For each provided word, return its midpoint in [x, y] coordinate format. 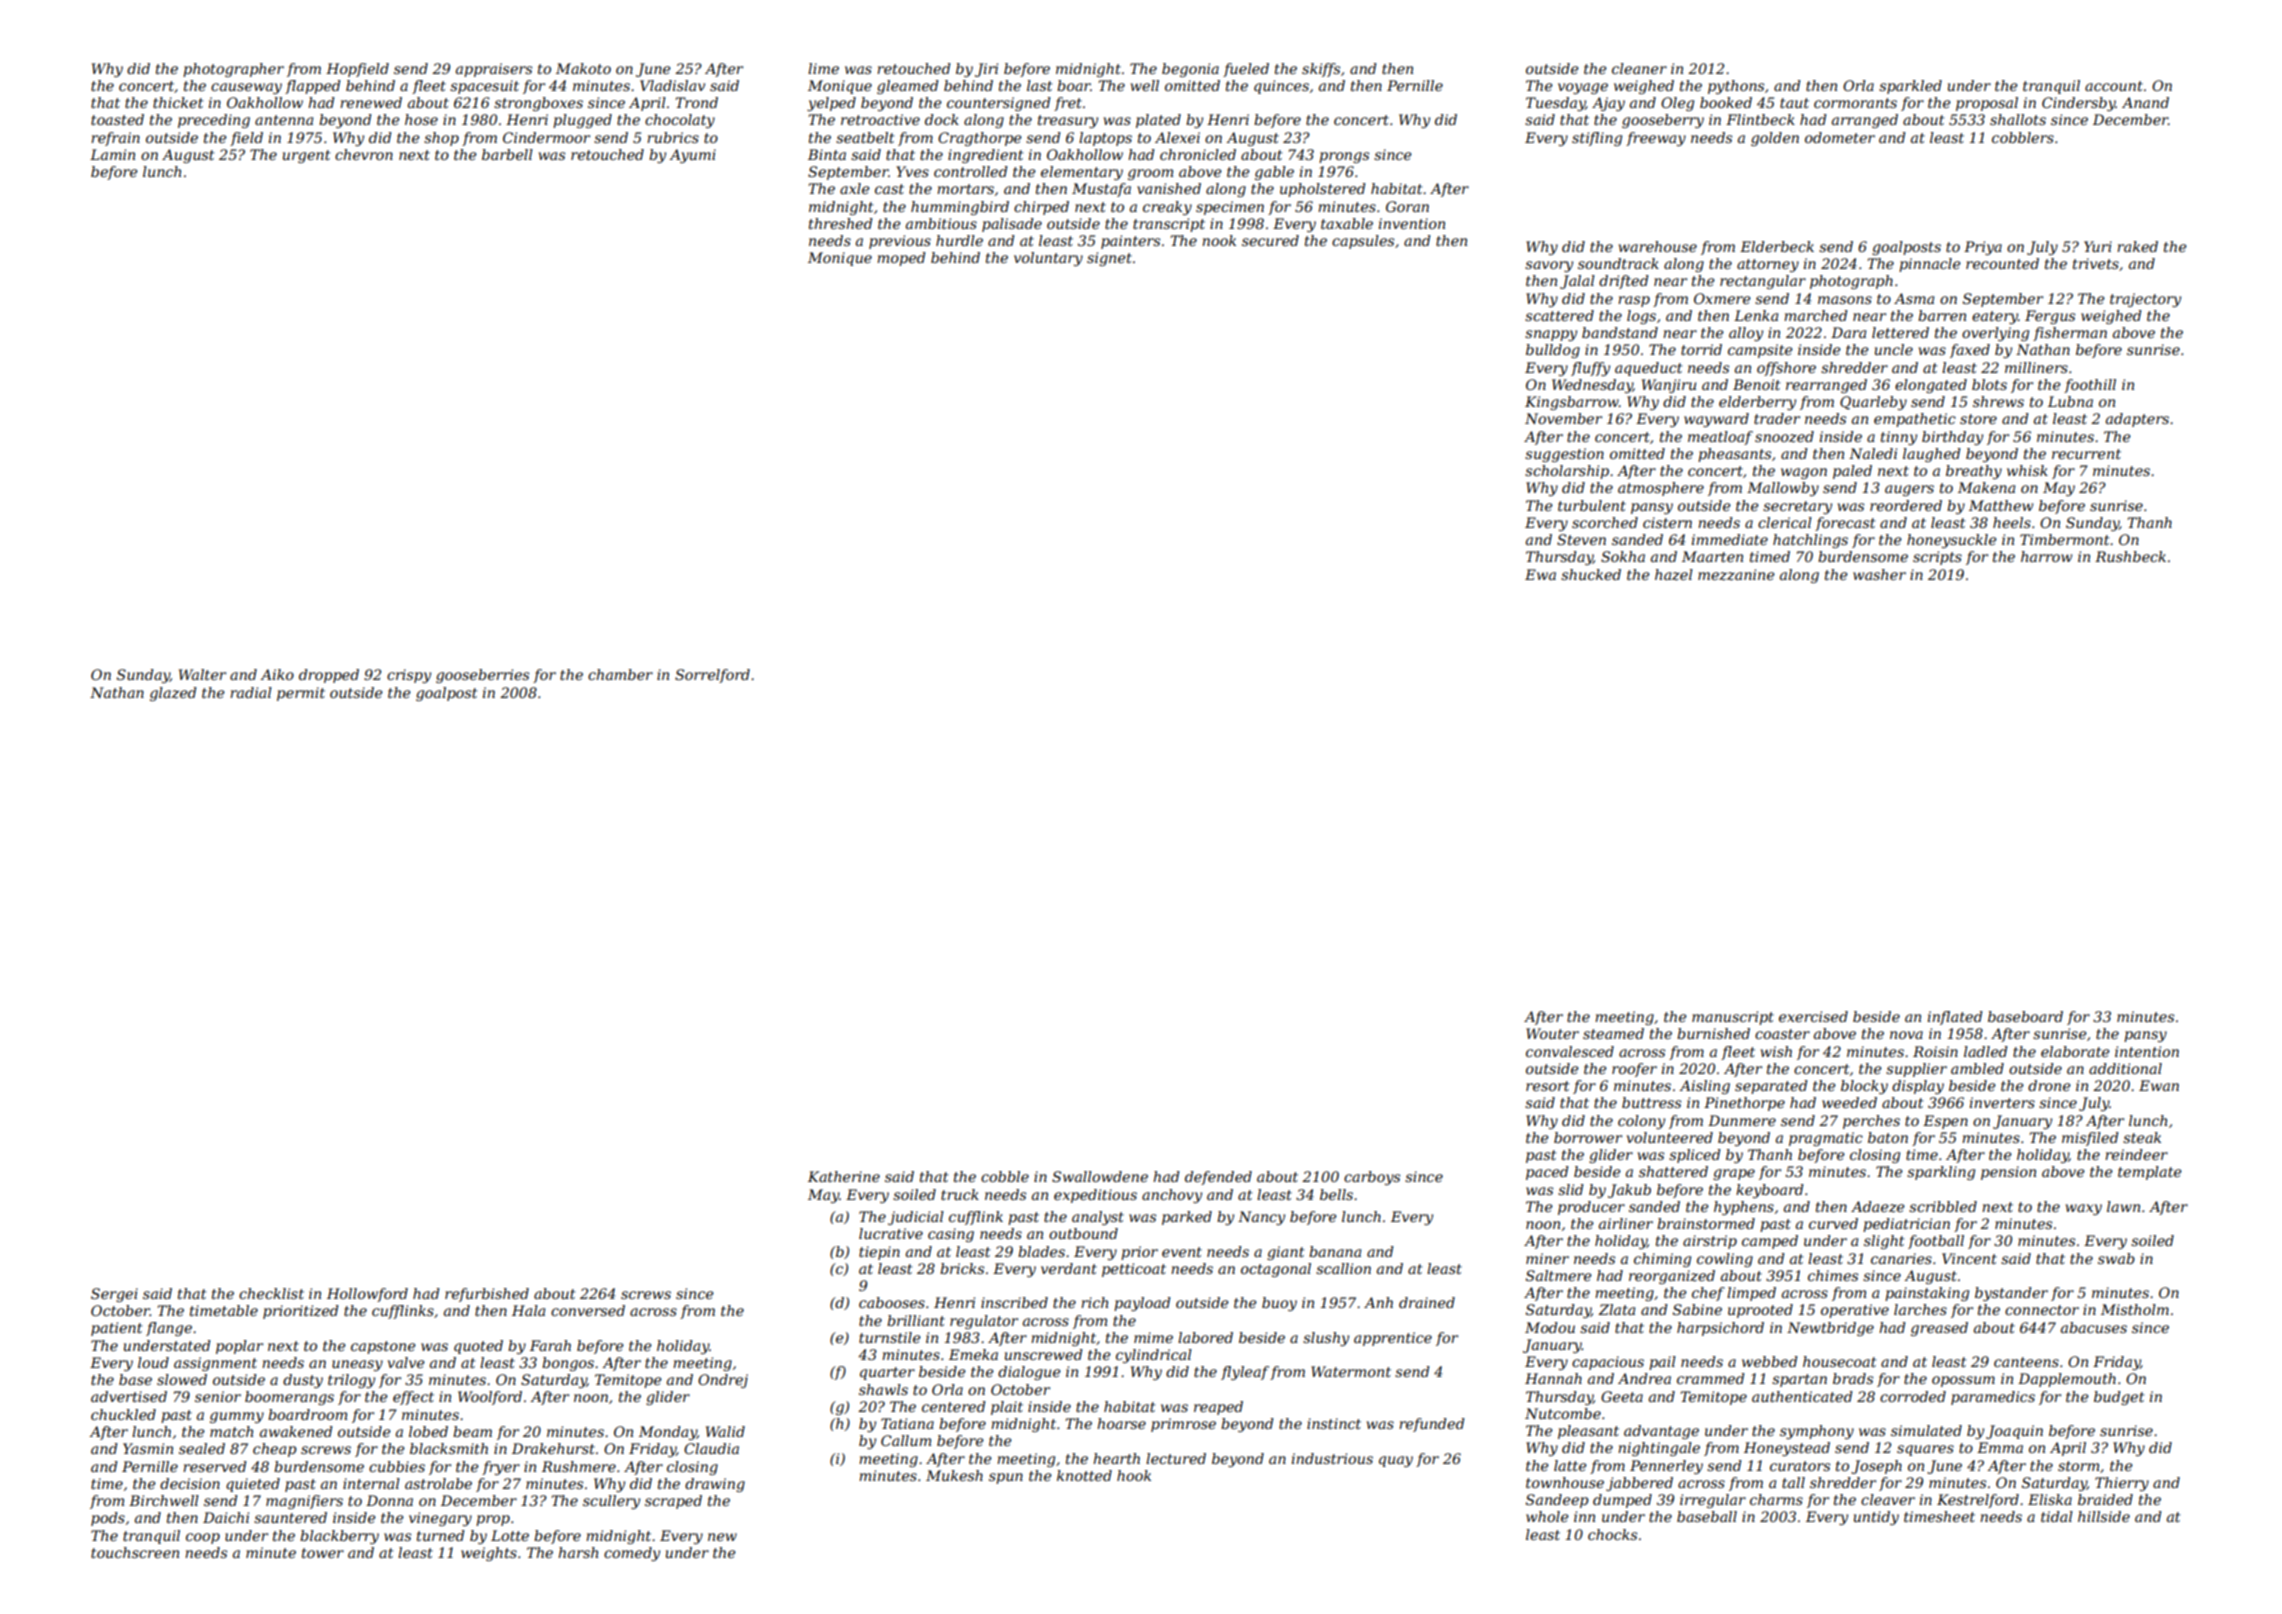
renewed [371, 102]
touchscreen [135, 1552]
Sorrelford [712, 676]
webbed [1770, 1361]
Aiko [277, 674]
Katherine [844, 1176]
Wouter [1552, 1033]
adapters [2137, 420]
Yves [912, 171]
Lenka [1756, 315]
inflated [1955, 1018]
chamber [620, 674]
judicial [916, 1218]
